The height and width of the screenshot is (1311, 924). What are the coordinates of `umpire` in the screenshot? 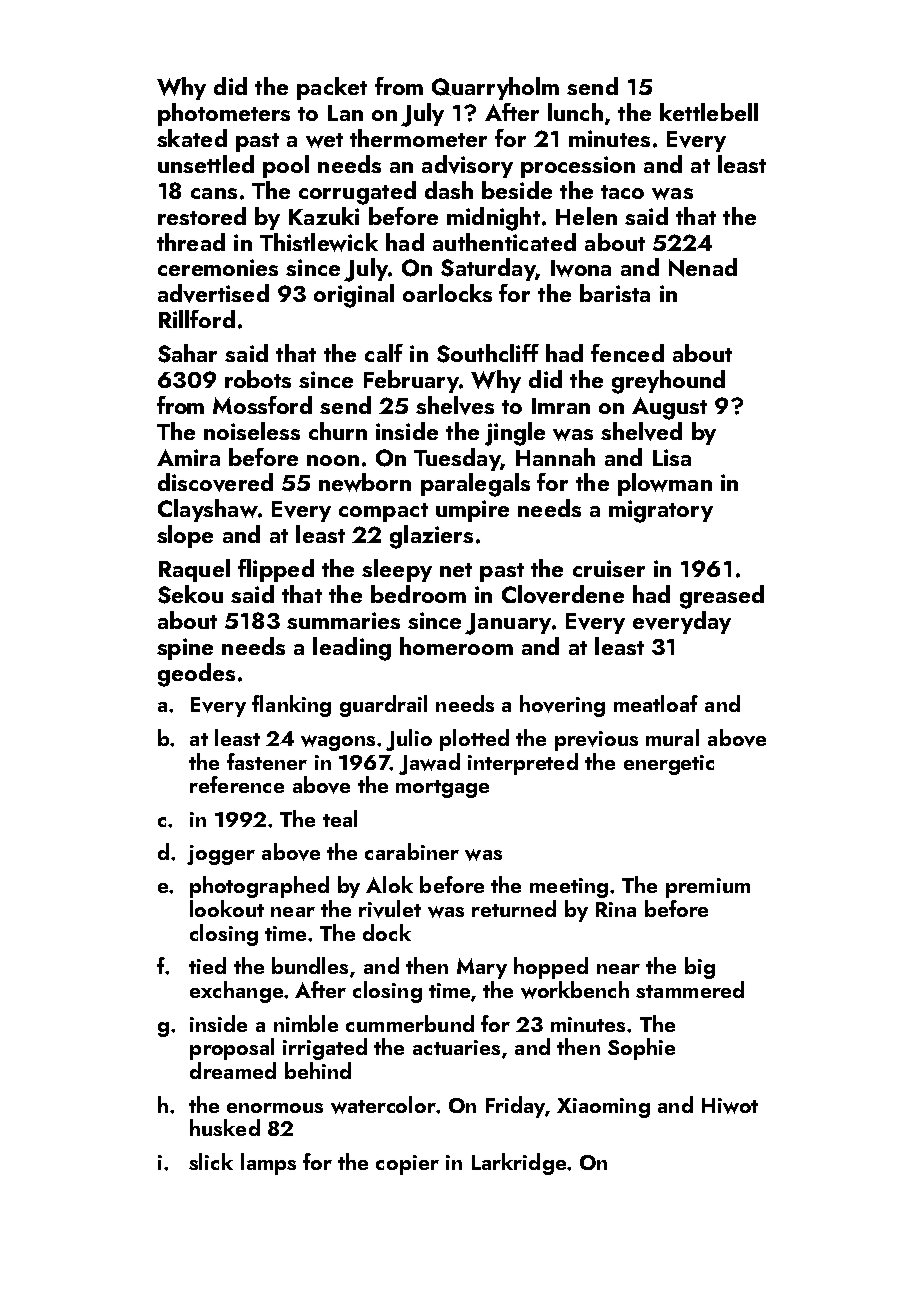 It's located at (472, 511).
